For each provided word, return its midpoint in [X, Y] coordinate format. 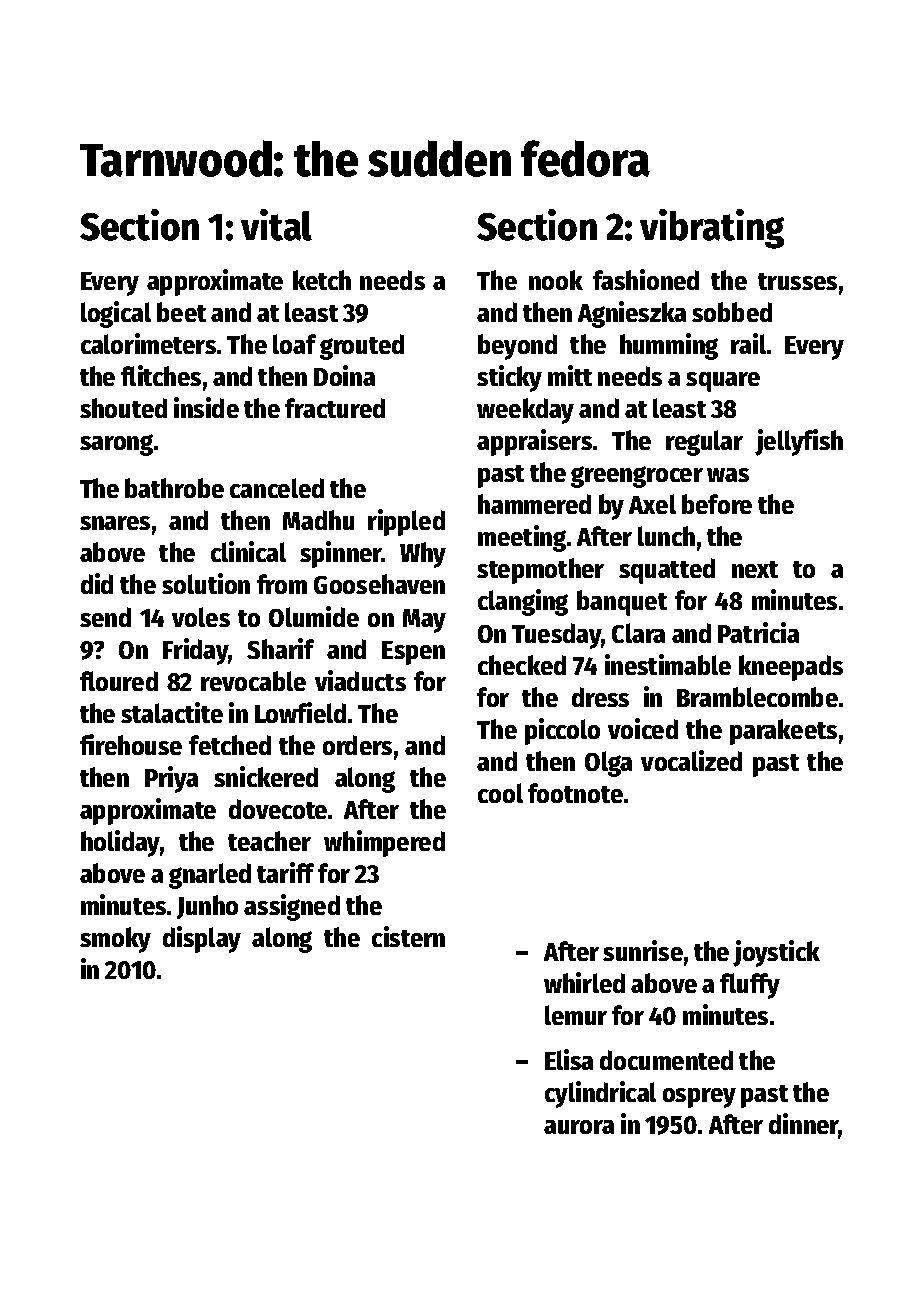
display [202, 939]
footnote [575, 793]
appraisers [534, 442]
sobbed [732, 312]
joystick [776, 953]
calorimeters [148, 343]
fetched [230, 745]
